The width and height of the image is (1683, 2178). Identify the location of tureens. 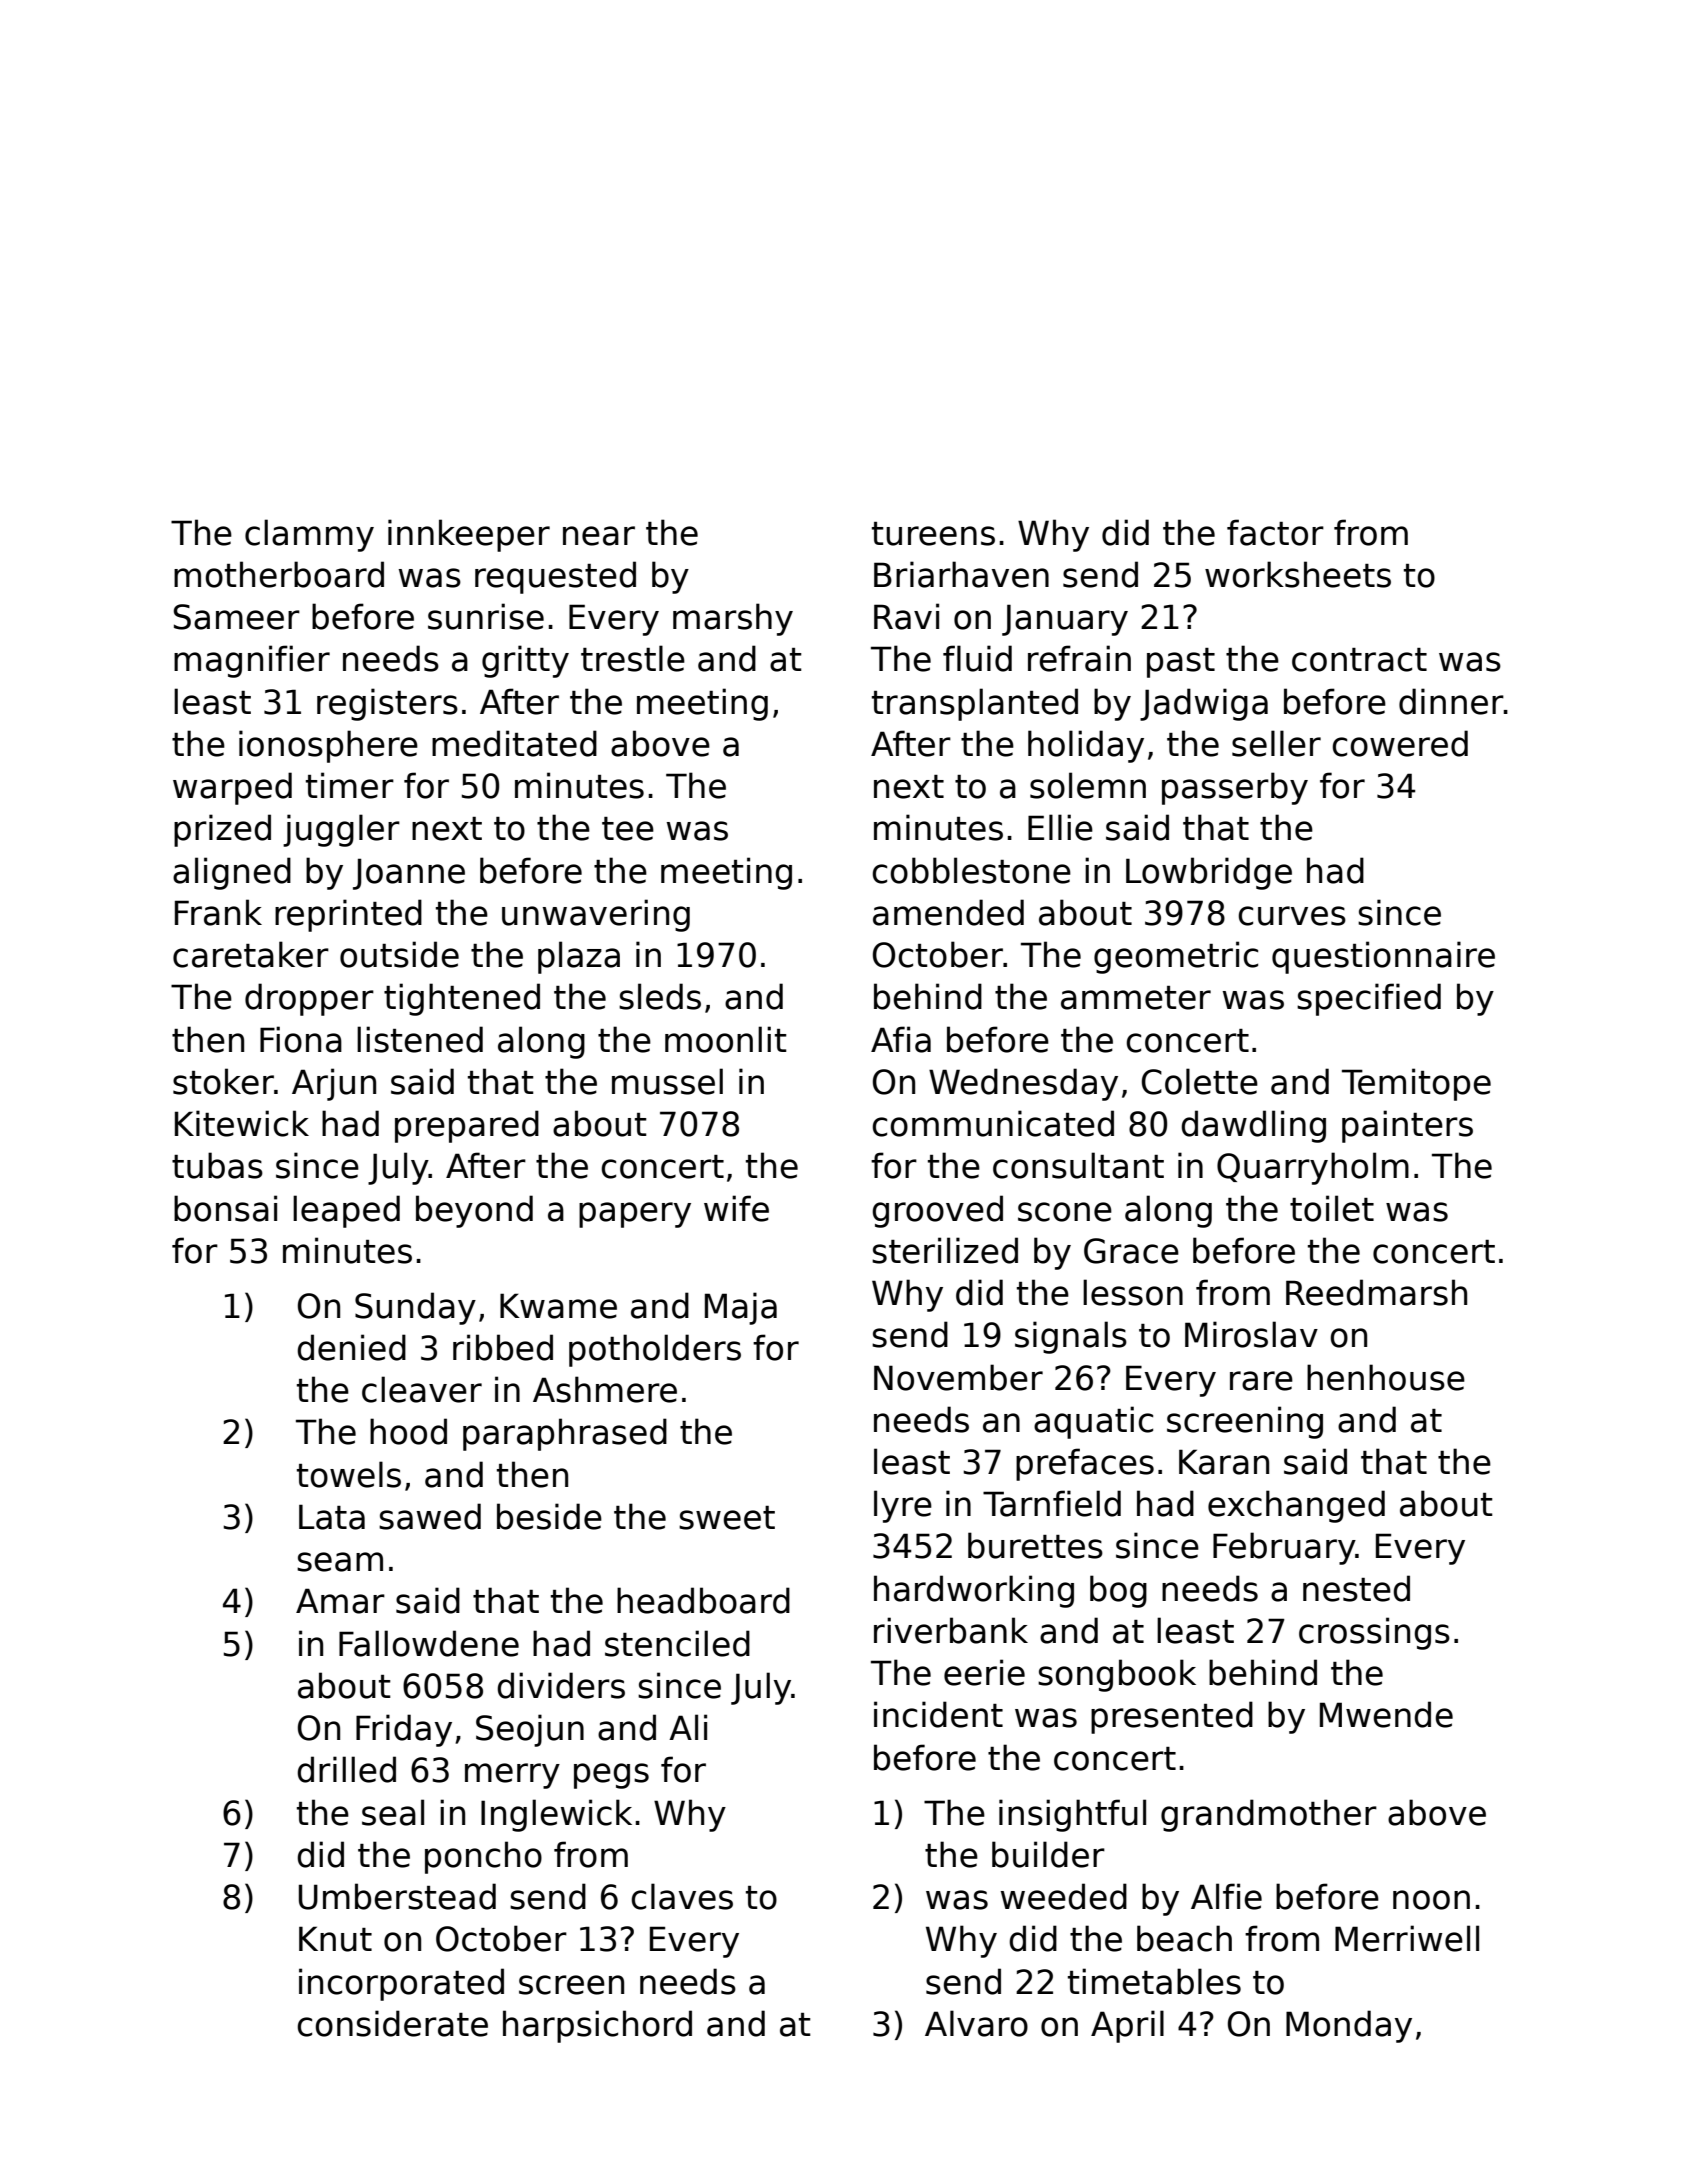
(933, 534).
